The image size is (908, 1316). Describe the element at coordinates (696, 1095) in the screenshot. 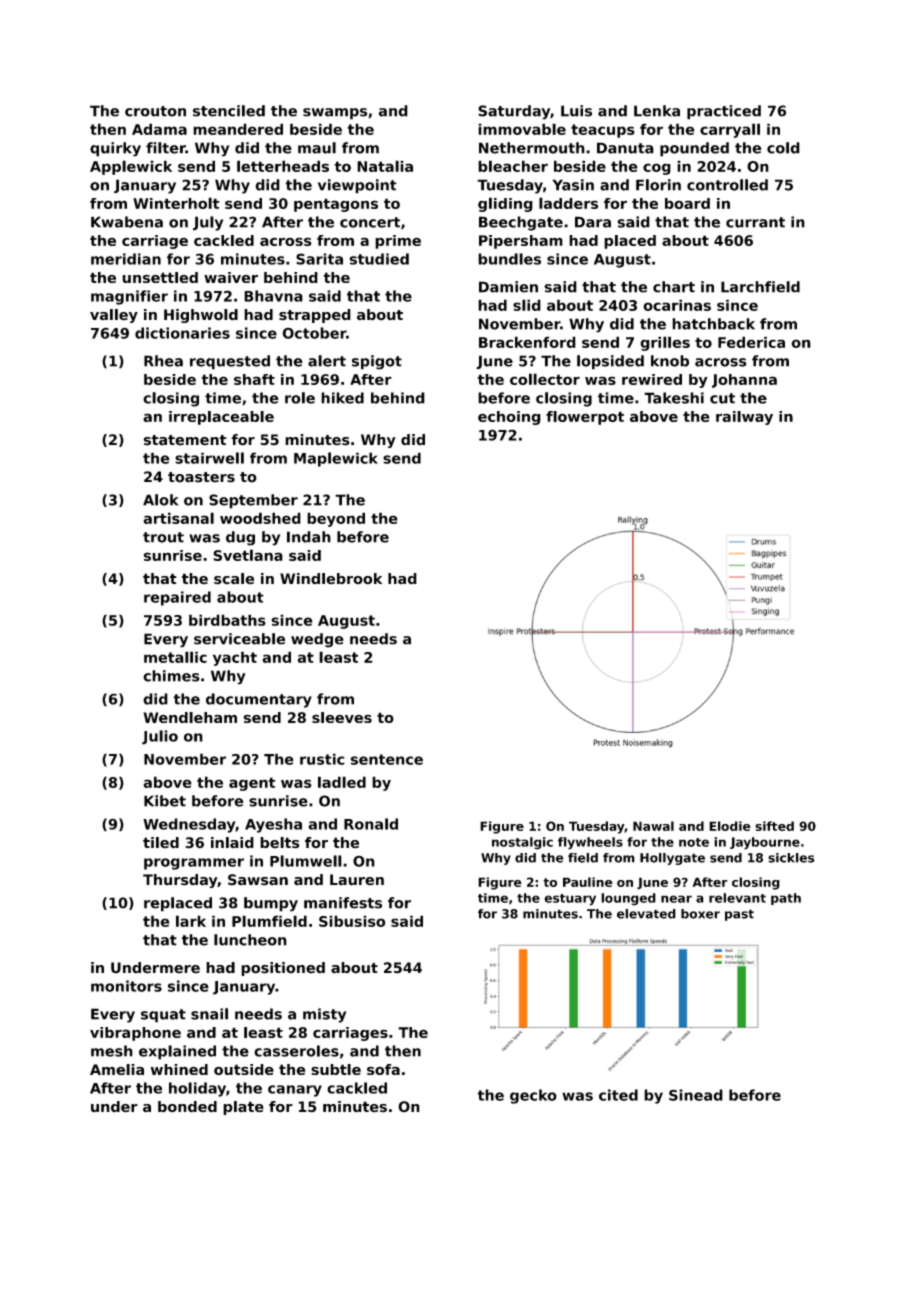

I see `Sinead` at that location.
